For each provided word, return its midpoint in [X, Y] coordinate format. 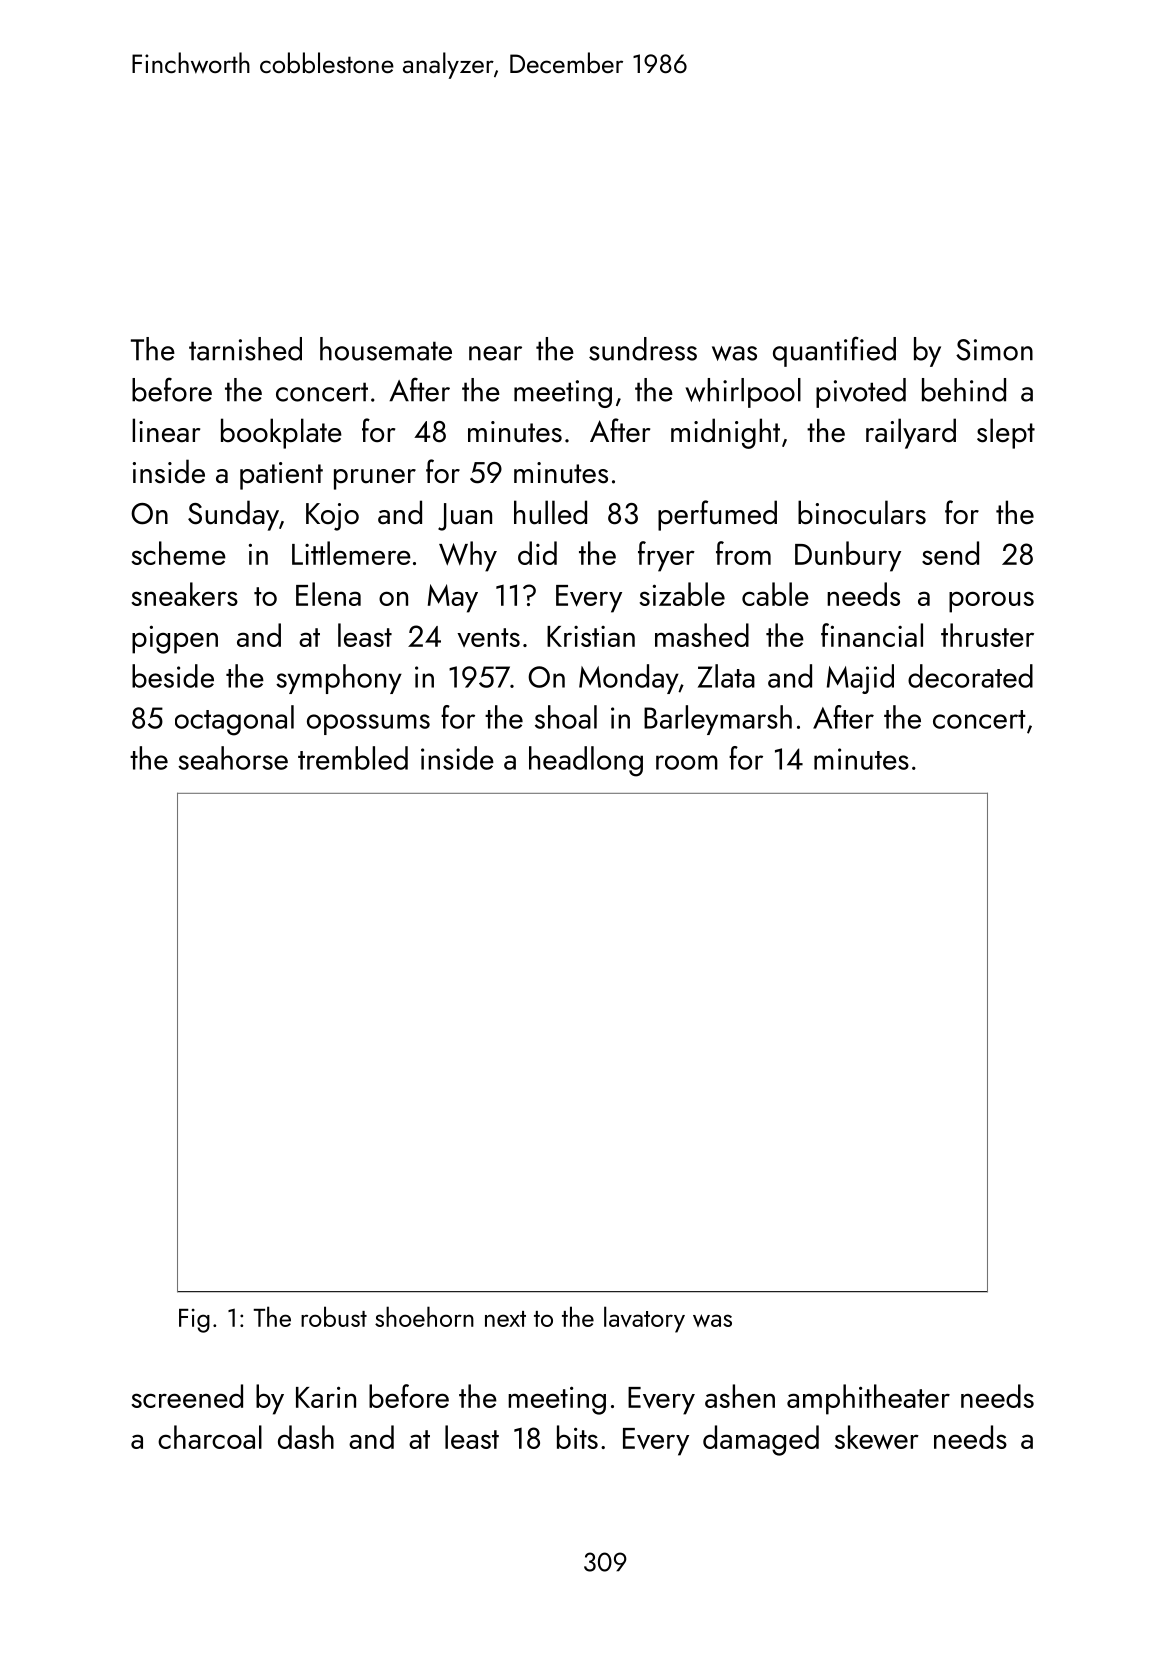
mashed [702, 635]
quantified [834, 351]
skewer [877, 1437]
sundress [643, 349]
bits [577, 1437]
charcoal [210, 1437]
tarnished [245, 349]
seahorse [233, 758]
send [950, 553]
